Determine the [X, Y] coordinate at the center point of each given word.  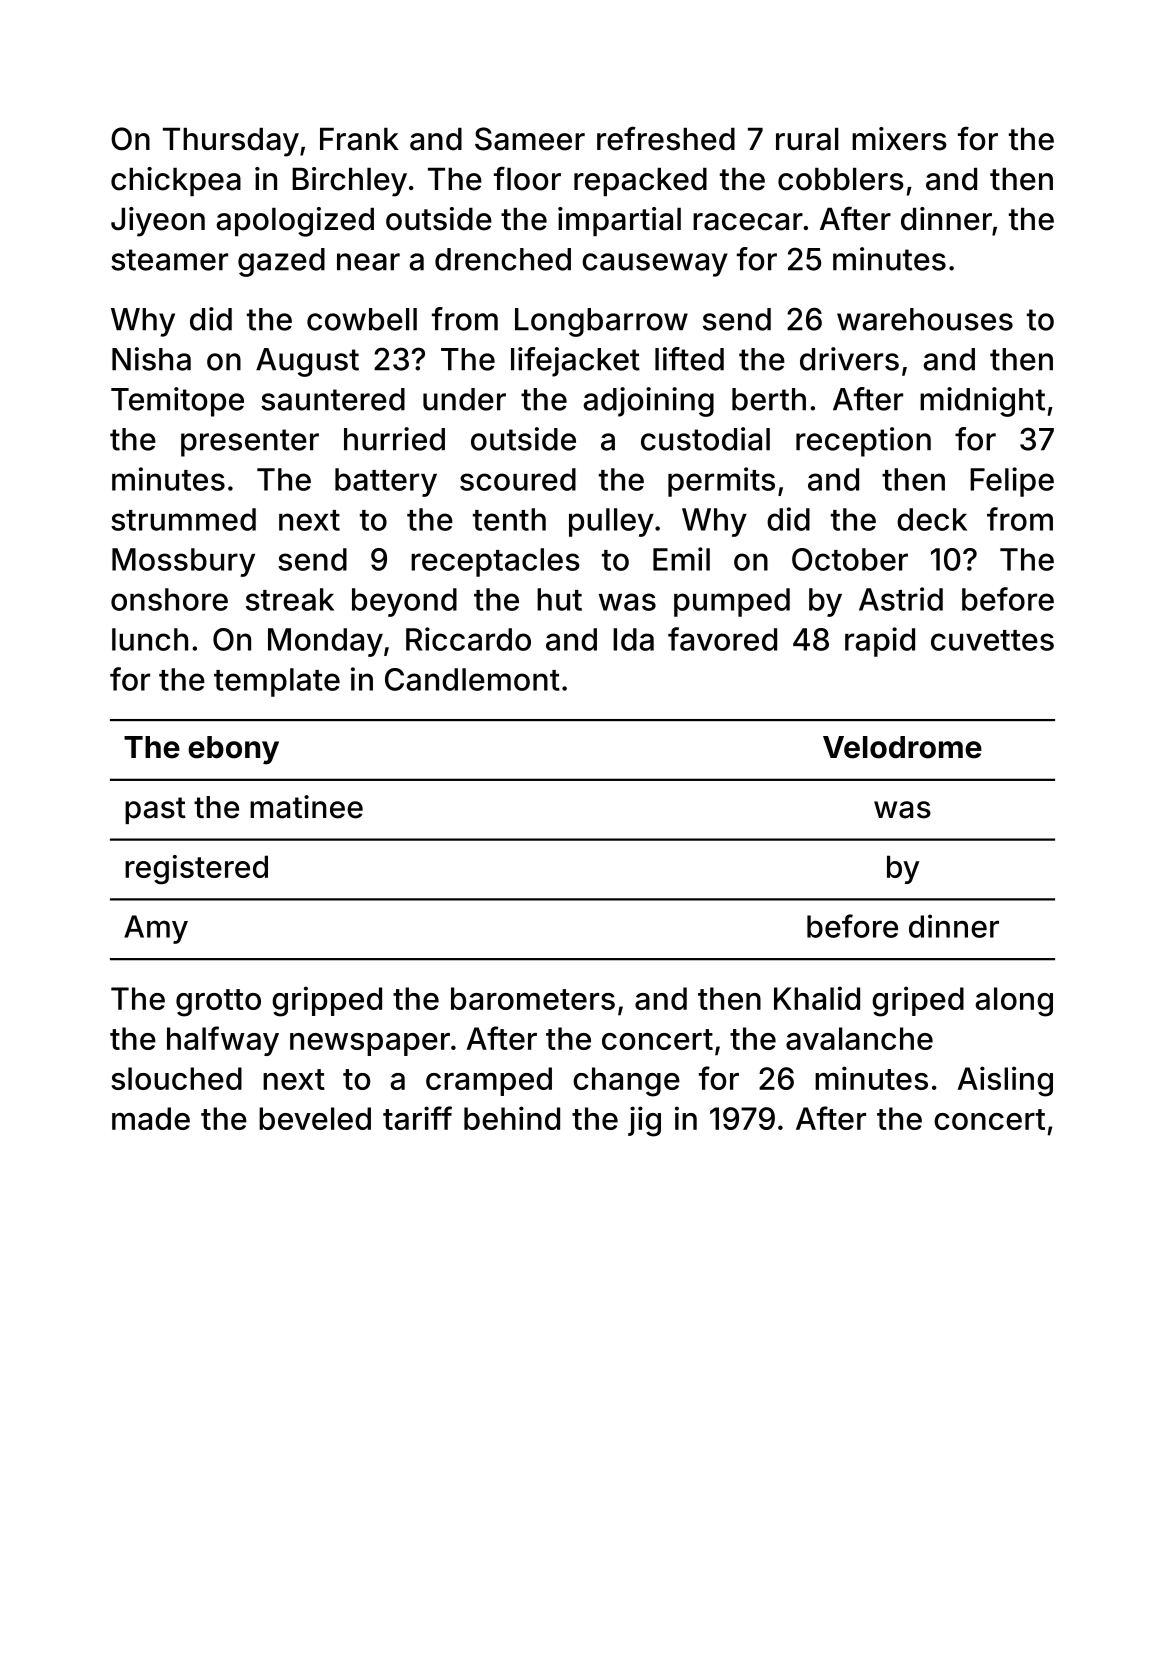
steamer [169, 260]
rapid [880, 642]
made [151, 1118]
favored [722, 639]
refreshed [666, 138]
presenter [250, 443]
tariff [417, 1118]
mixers [899, 139]
